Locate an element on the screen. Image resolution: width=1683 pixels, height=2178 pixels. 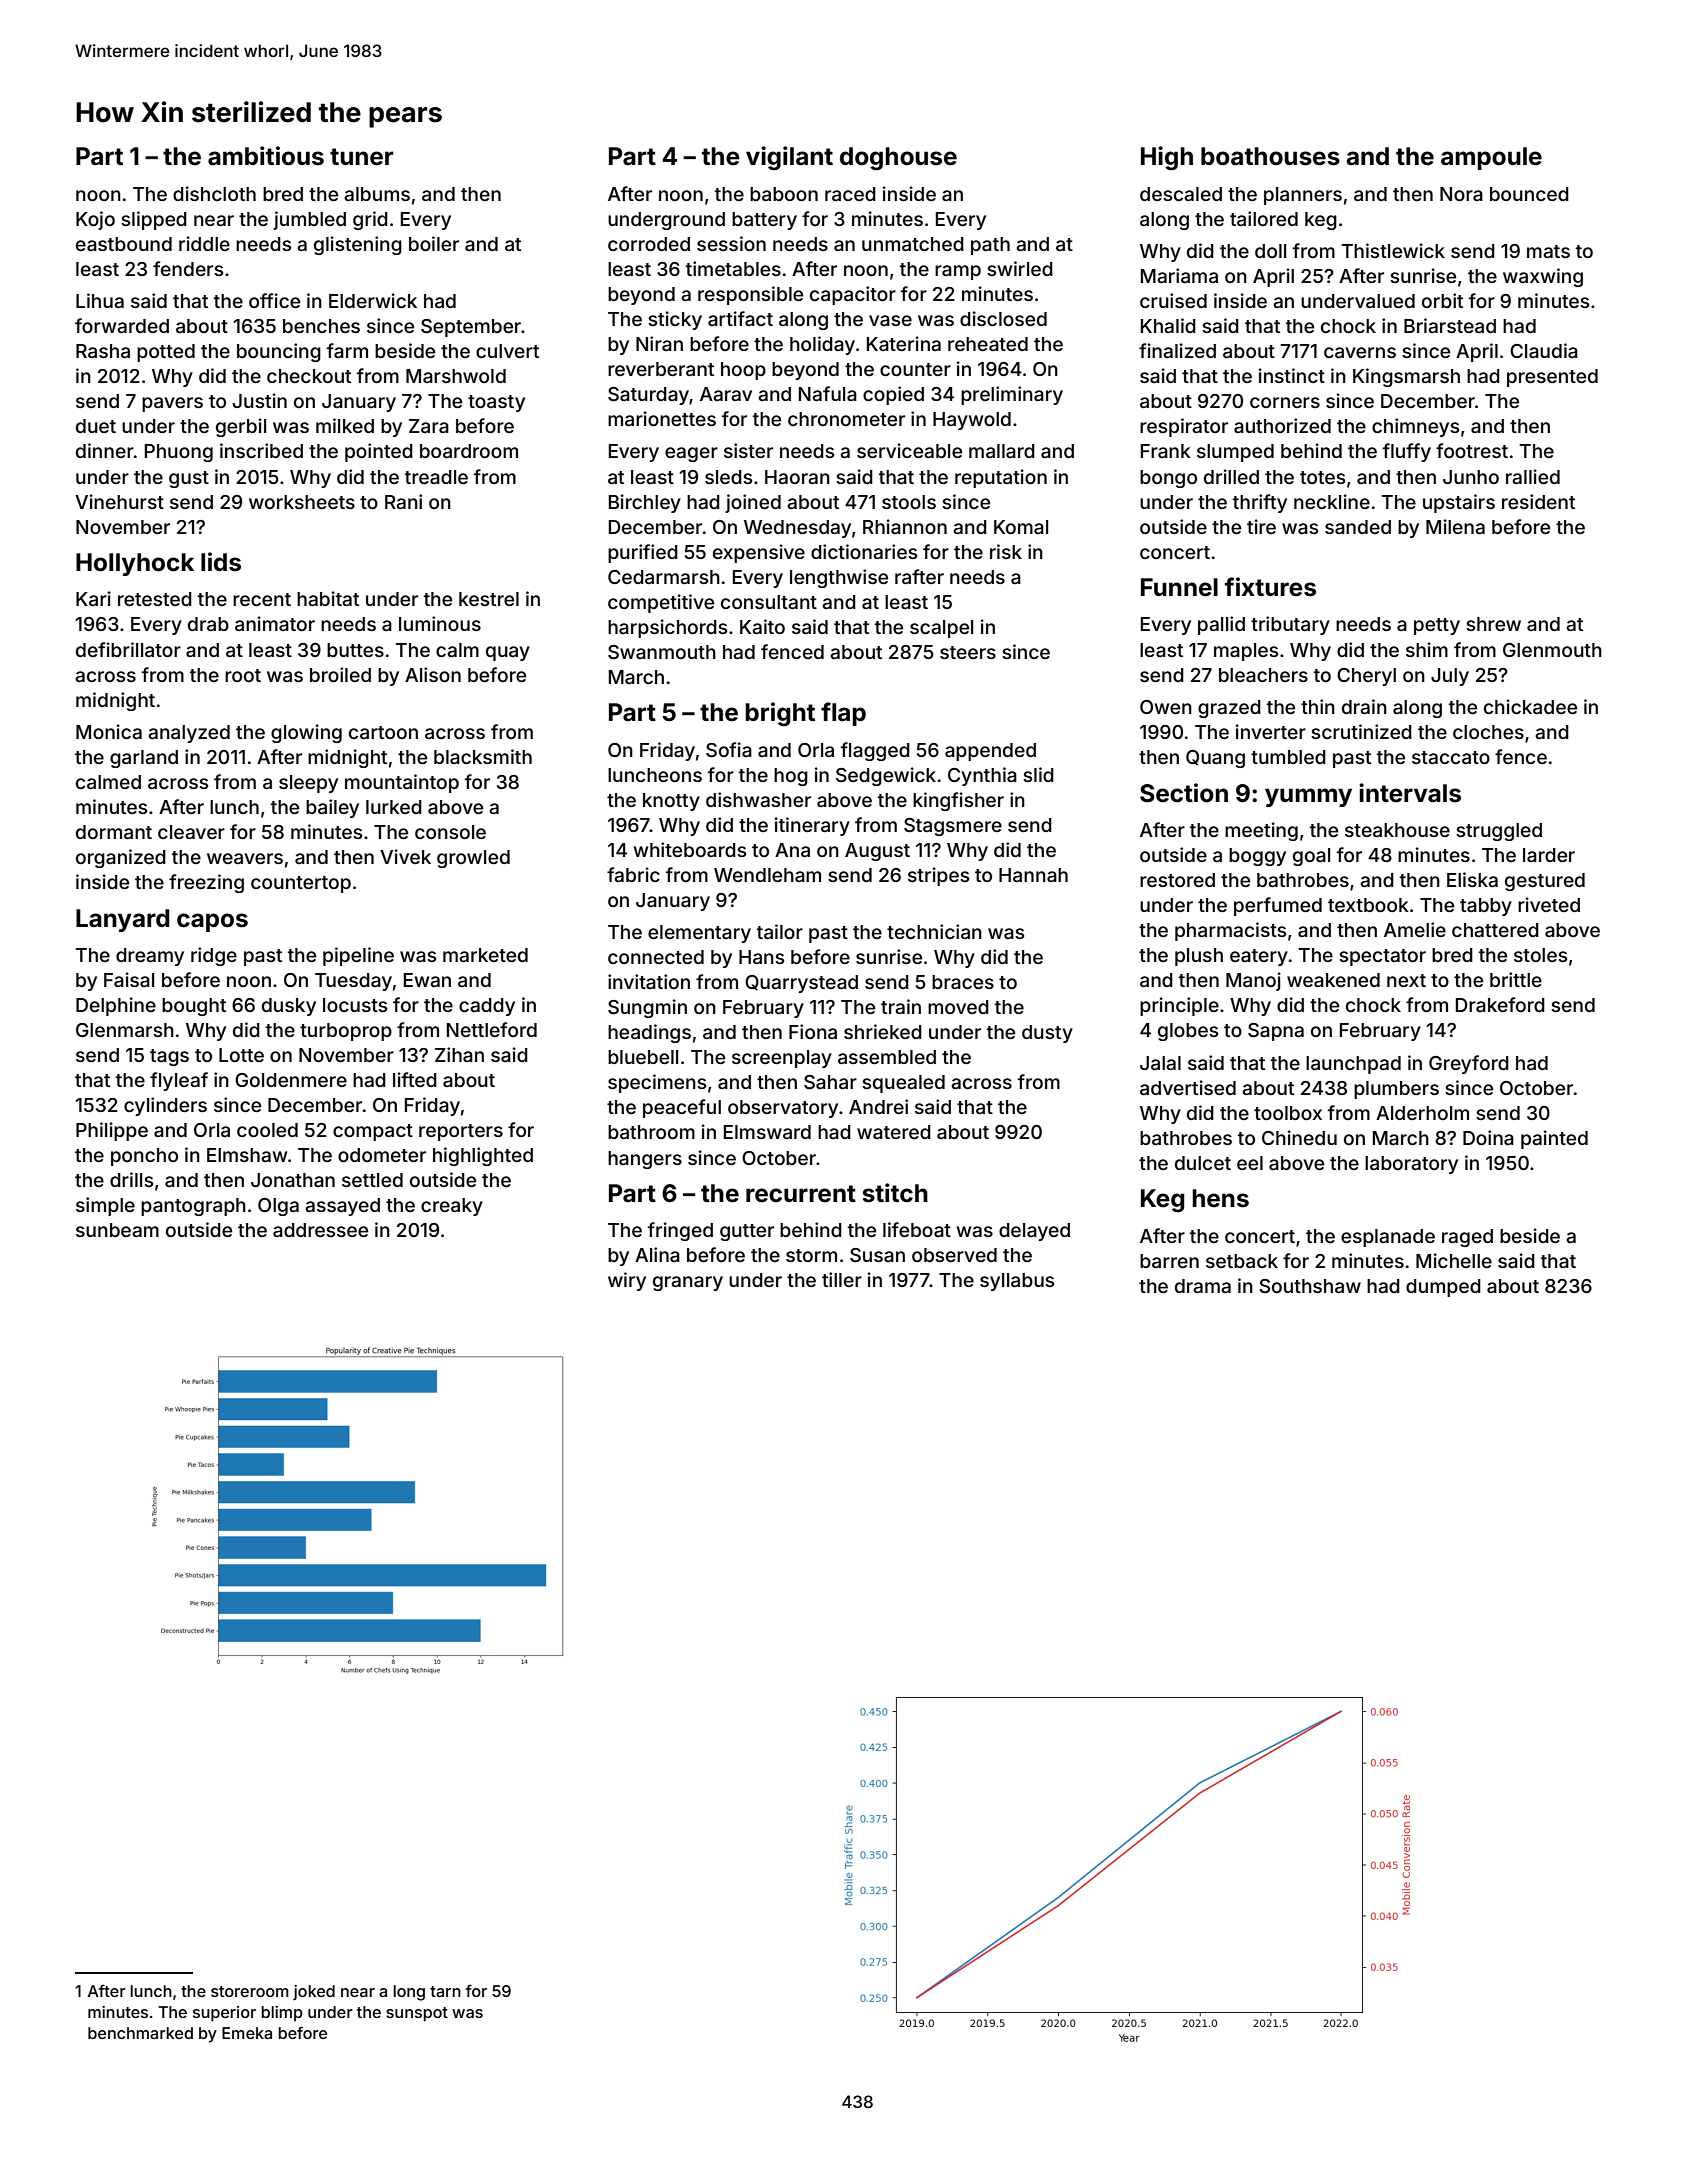
Alison is located at coordinates (433, 674).
